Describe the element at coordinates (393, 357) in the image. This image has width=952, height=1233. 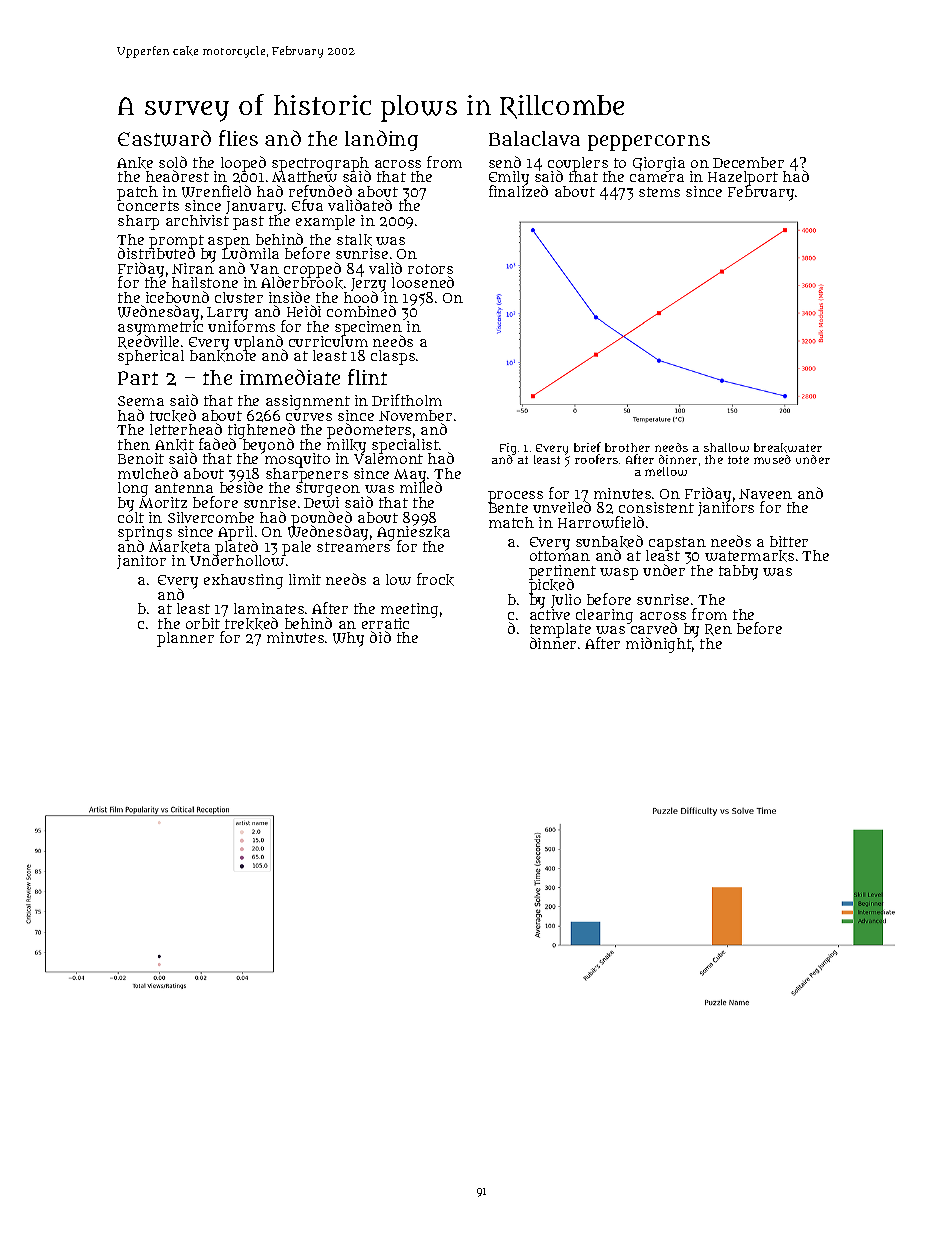
I see `clasps` at that location.
